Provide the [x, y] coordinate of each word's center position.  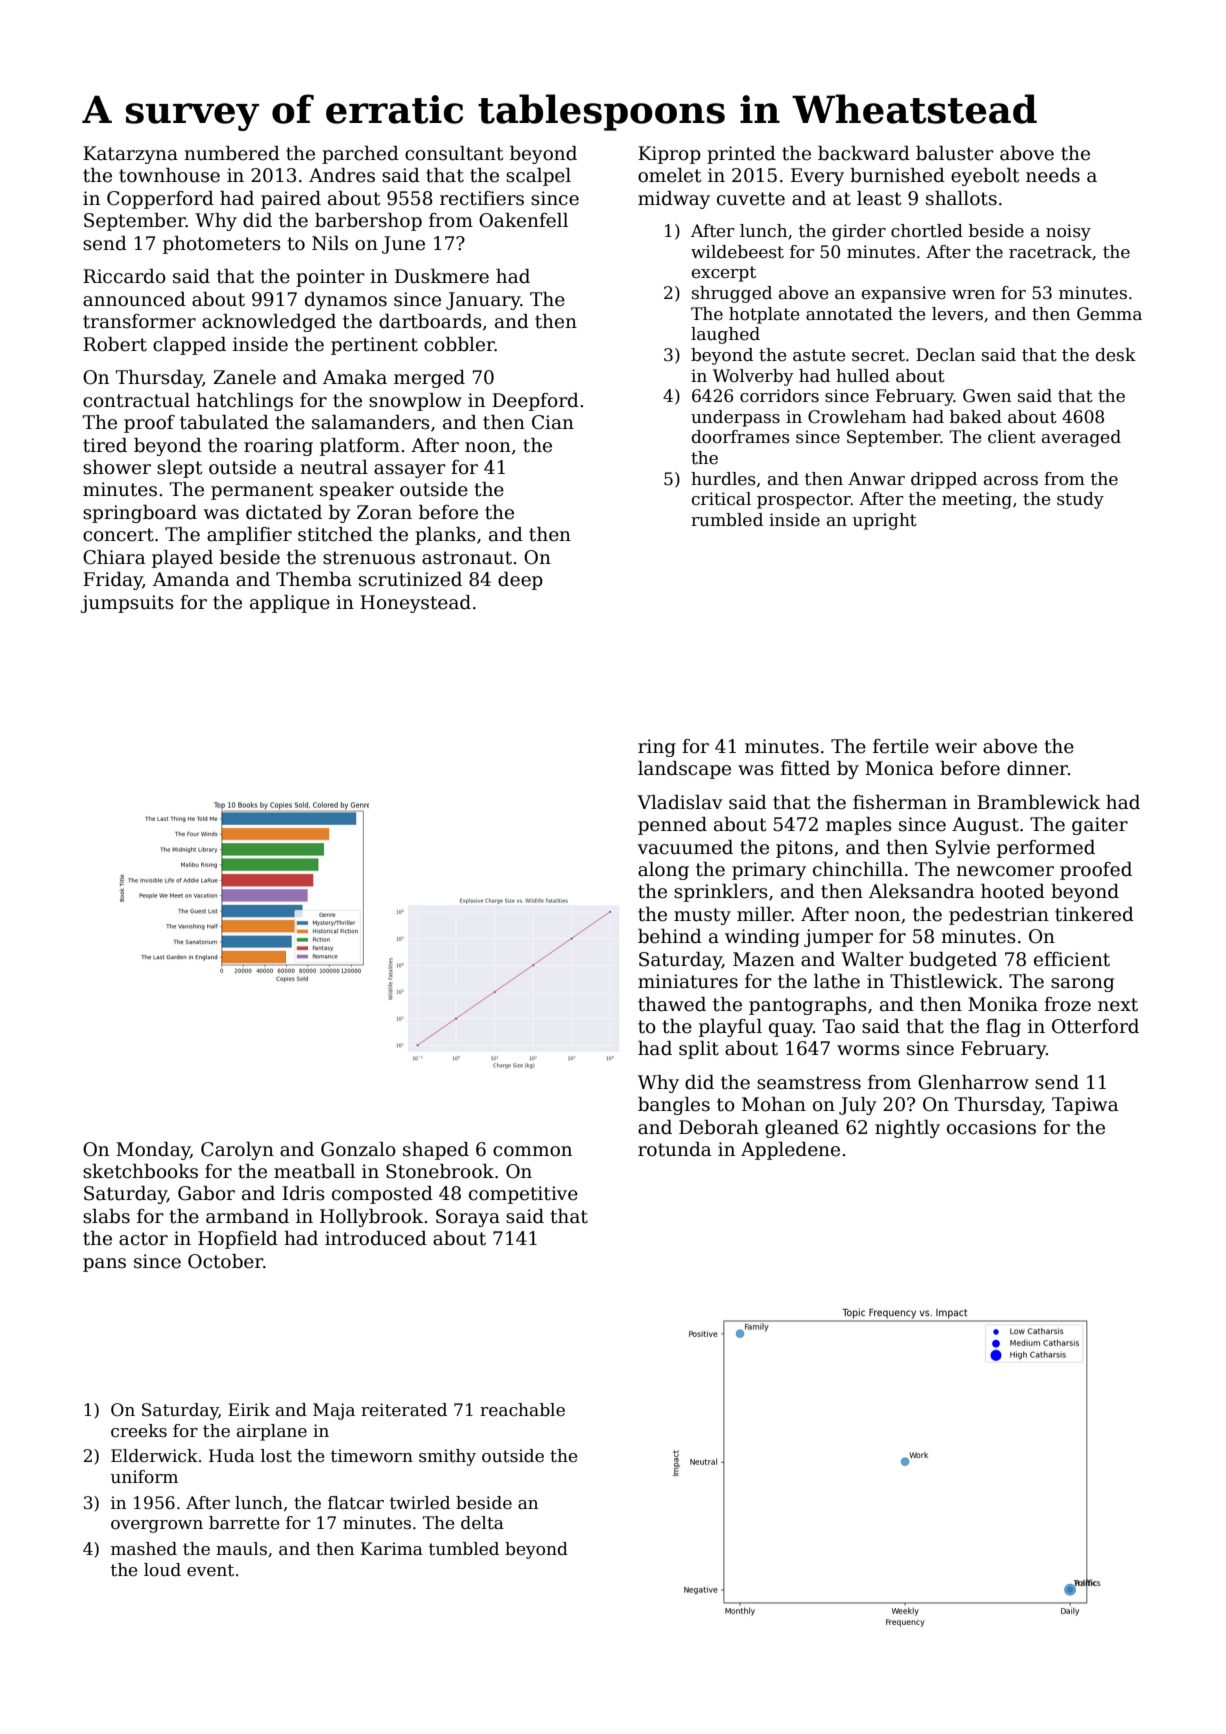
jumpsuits [127, 604]
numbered [232, 153]
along [663, 871]
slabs [106, 1216]
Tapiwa [1085, 1106]
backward [864, 153]
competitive [523, 1195]
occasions [991, 1127]
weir [956, 746]
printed [741, 155]
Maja [334, 1411]
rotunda [675, 1149]
